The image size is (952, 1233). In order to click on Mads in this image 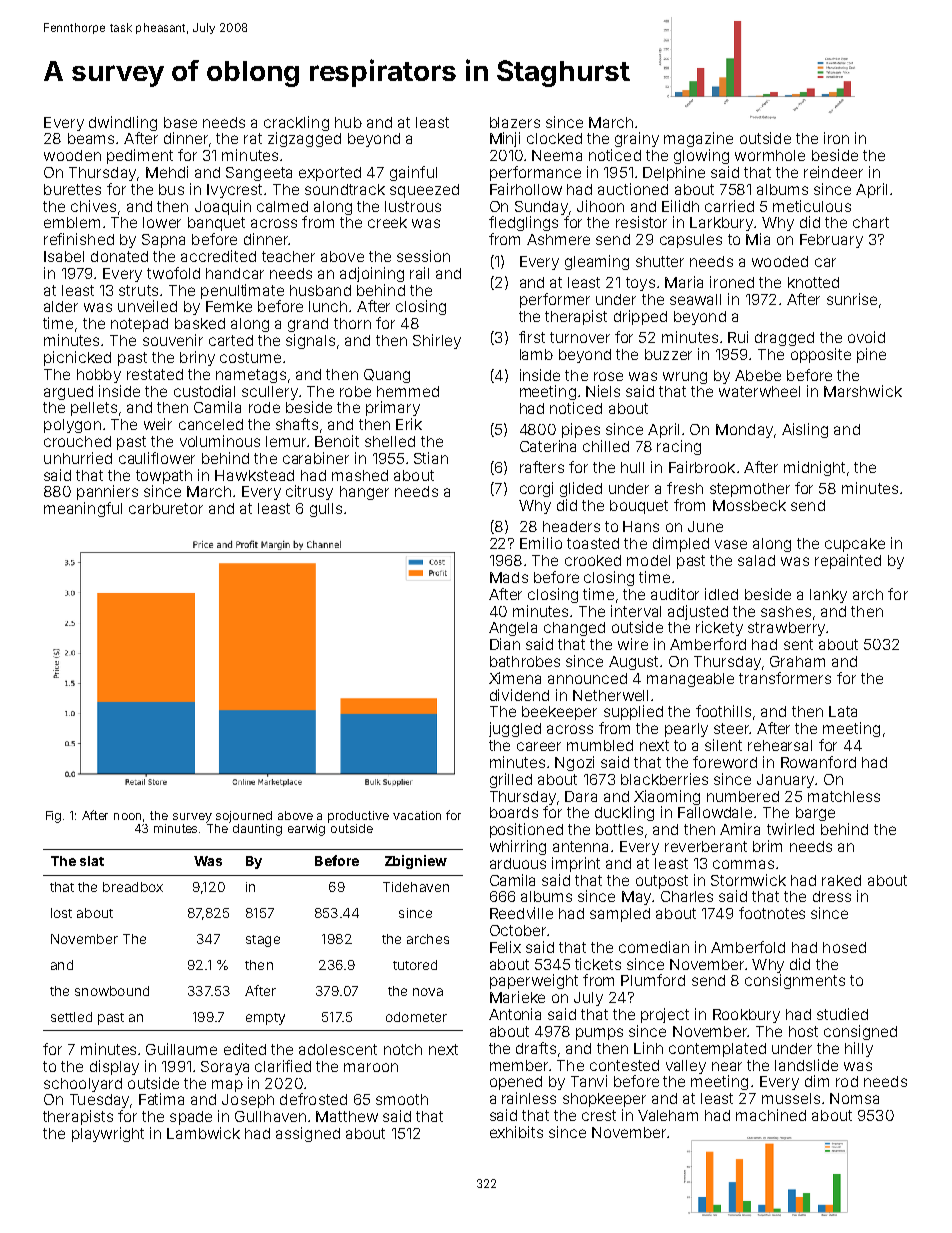, I will do `click(509, 577)`.
